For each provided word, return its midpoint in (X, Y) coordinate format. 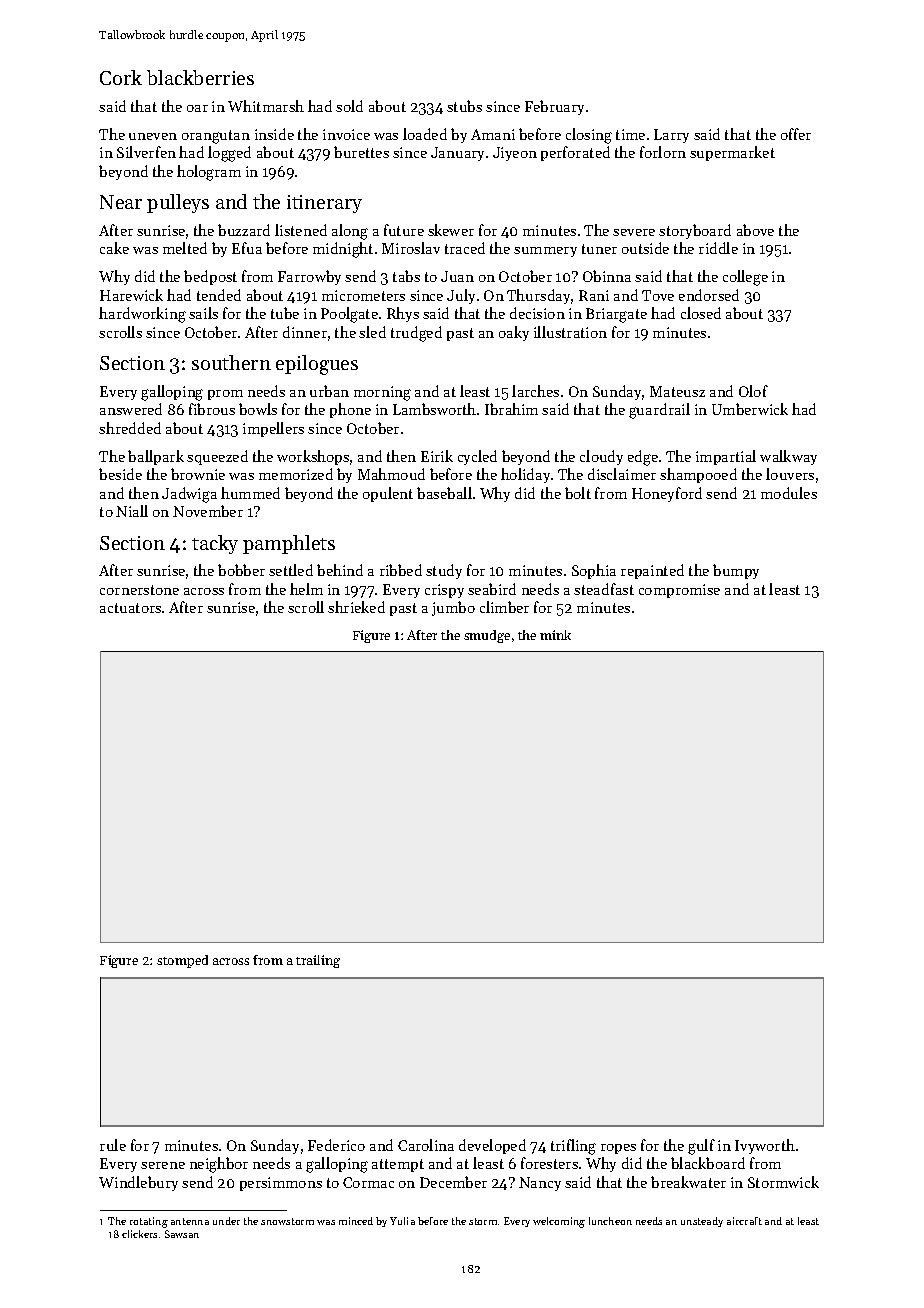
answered (131, 409)
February (554, 107)
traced (465, 248)
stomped (182, 961)
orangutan (216, 137)
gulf (701, 1147)
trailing (318, 961)
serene (163, 1165)
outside (645, 248)
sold (349, 106)
